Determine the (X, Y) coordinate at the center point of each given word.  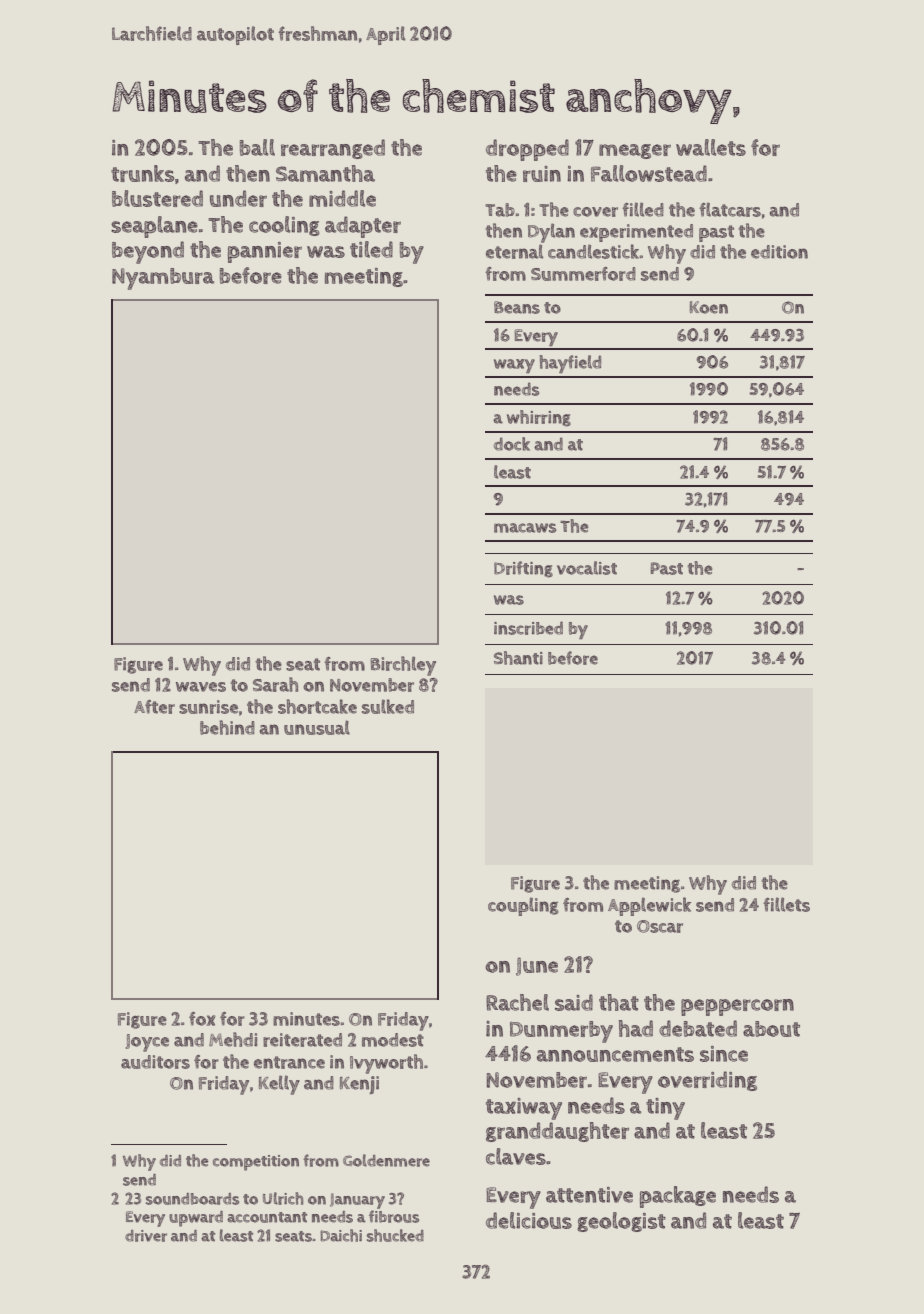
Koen (709, 307)
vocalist (587, 568)
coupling (523, 906)
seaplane (154, 227)
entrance (289, 1062)
